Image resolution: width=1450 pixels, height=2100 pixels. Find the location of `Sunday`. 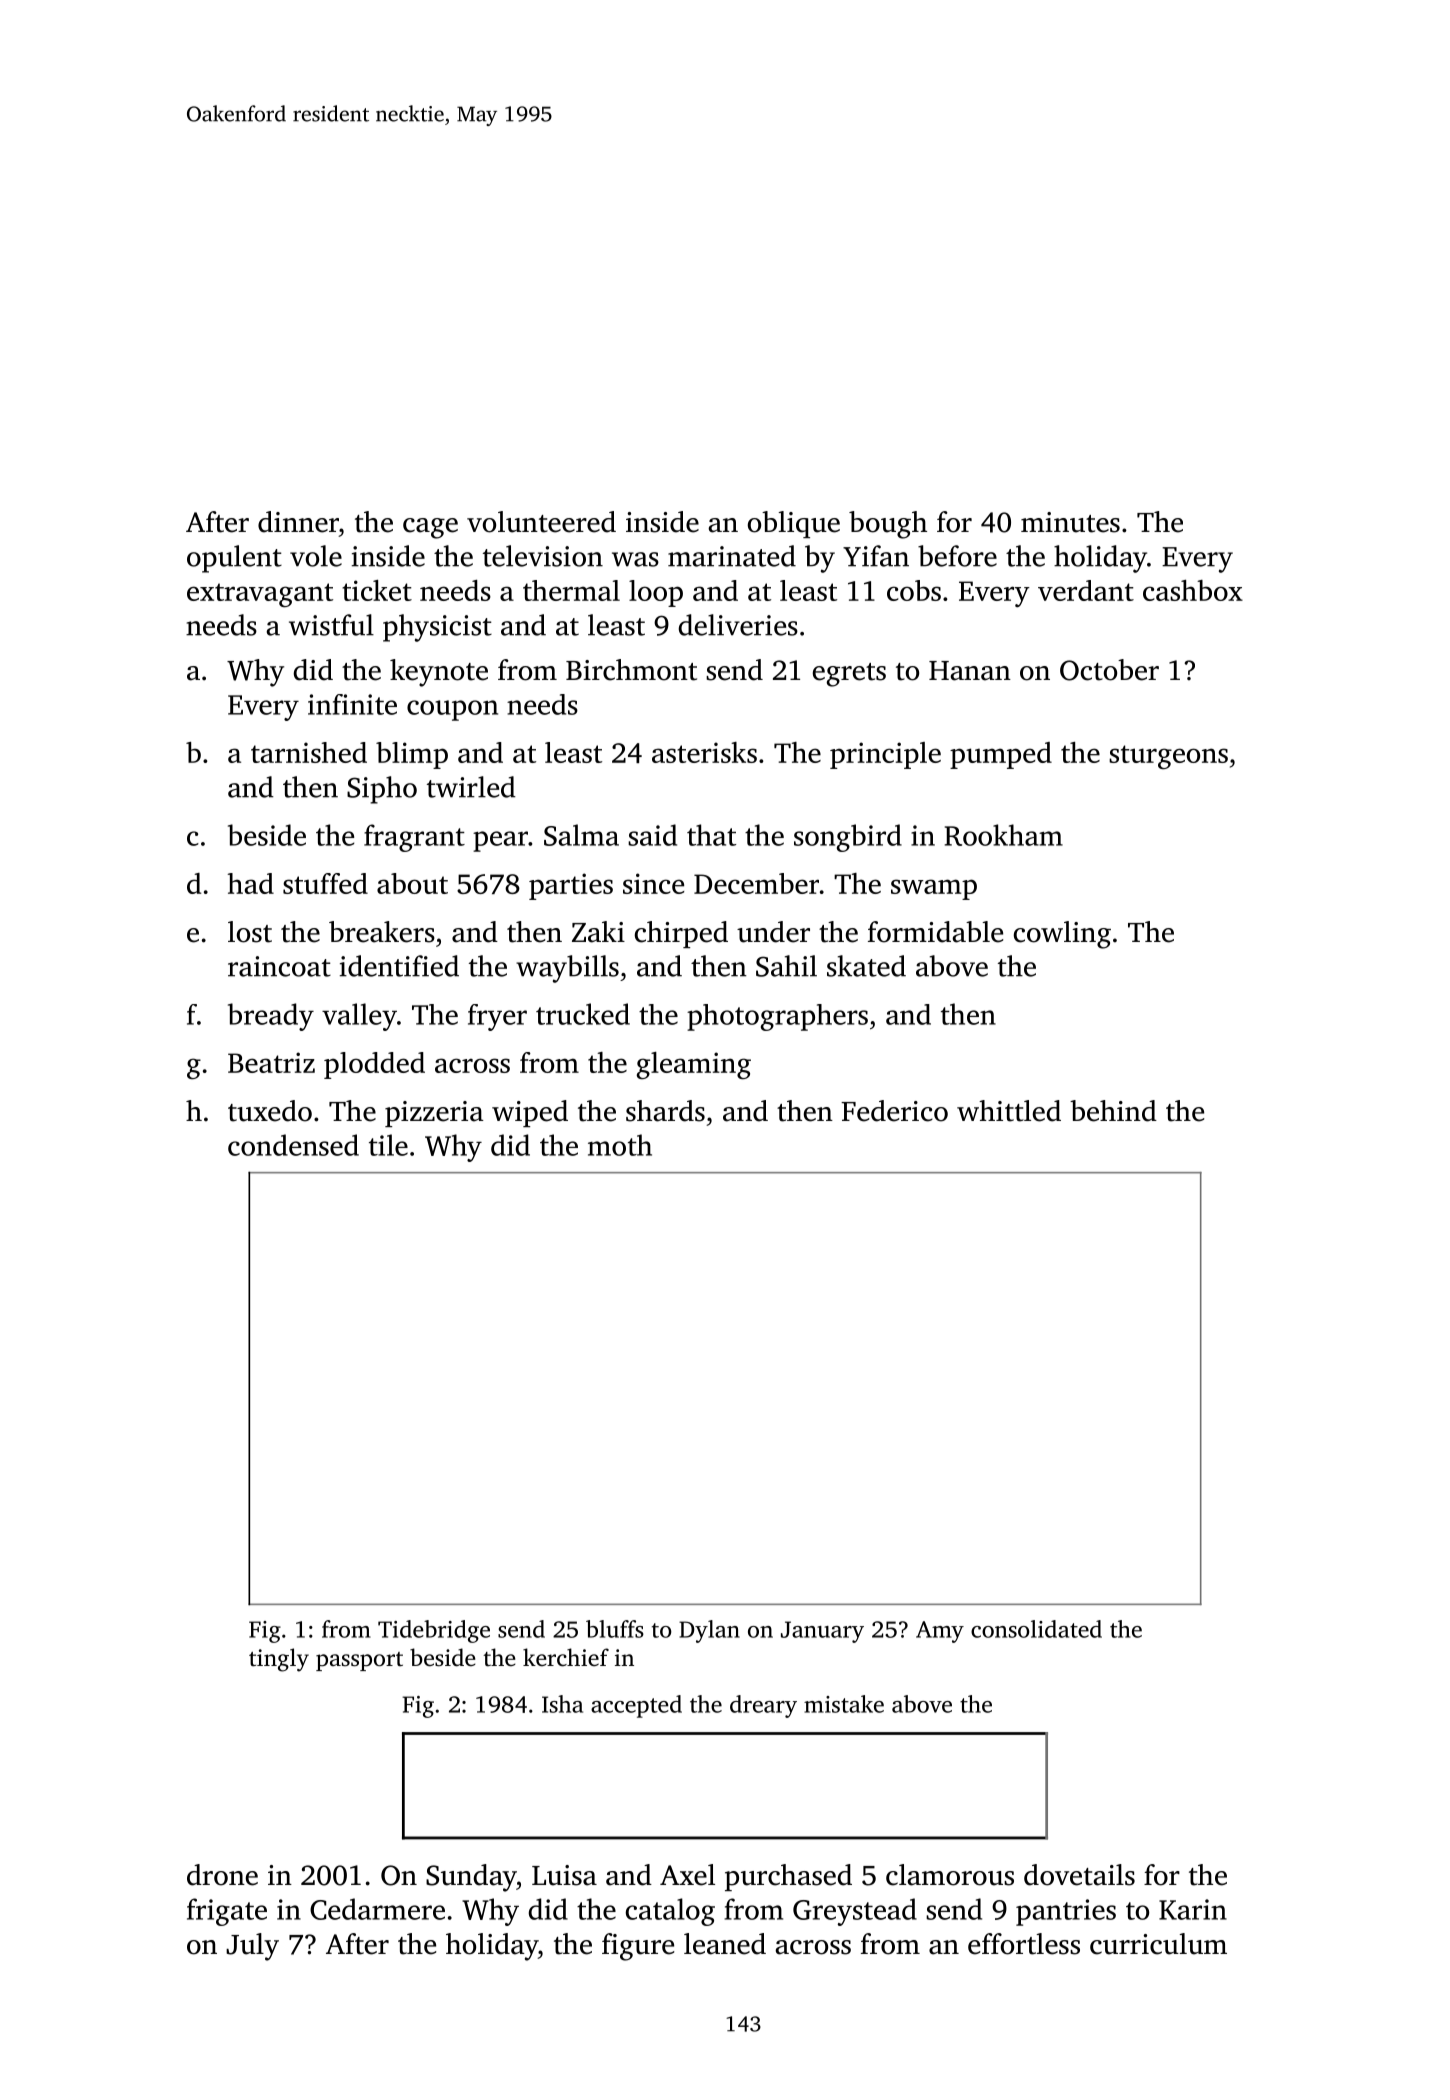

Sunday is located at coordinates (471, 1878).
